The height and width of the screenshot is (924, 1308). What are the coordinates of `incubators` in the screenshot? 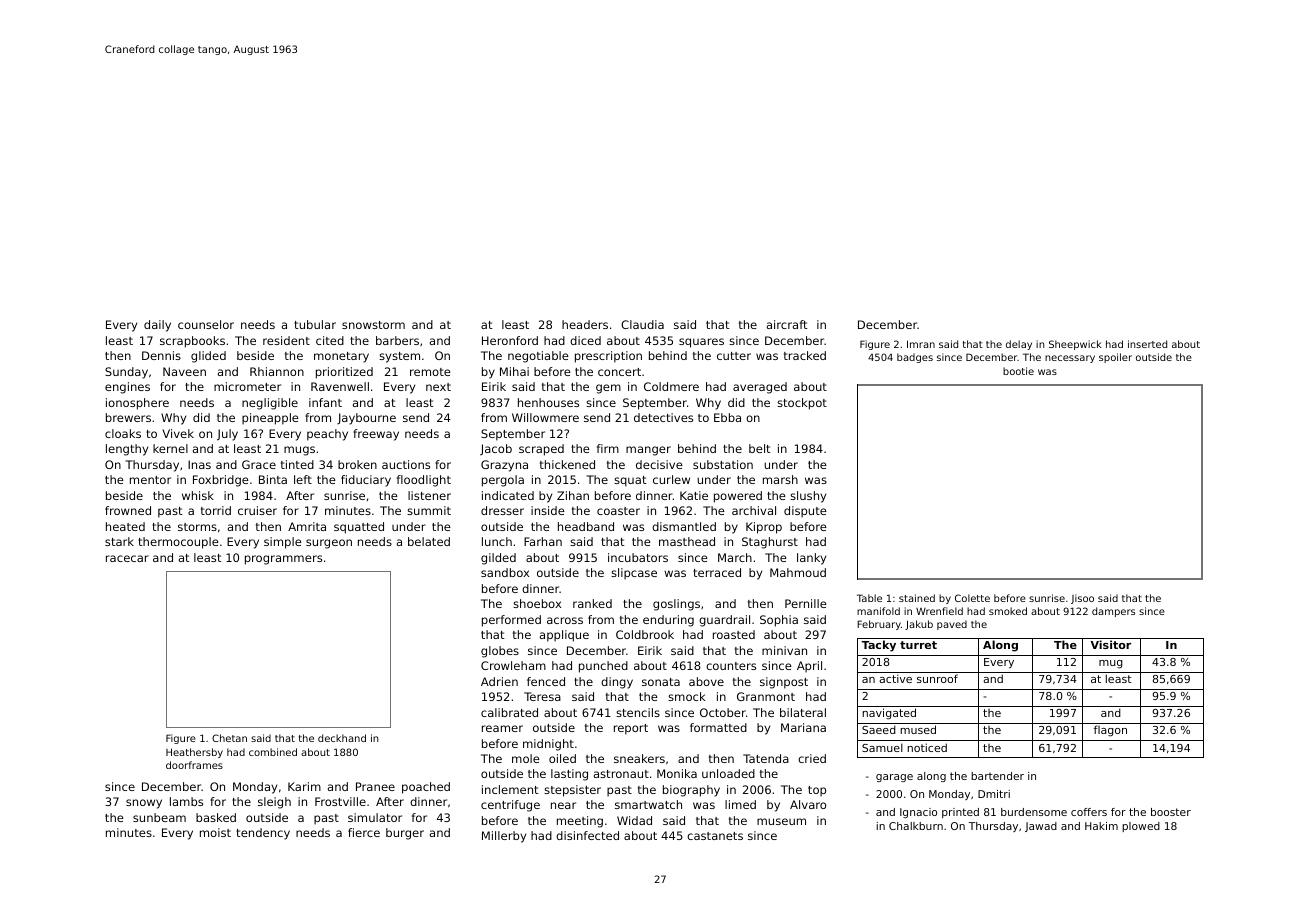 It's located at (638, 557).
